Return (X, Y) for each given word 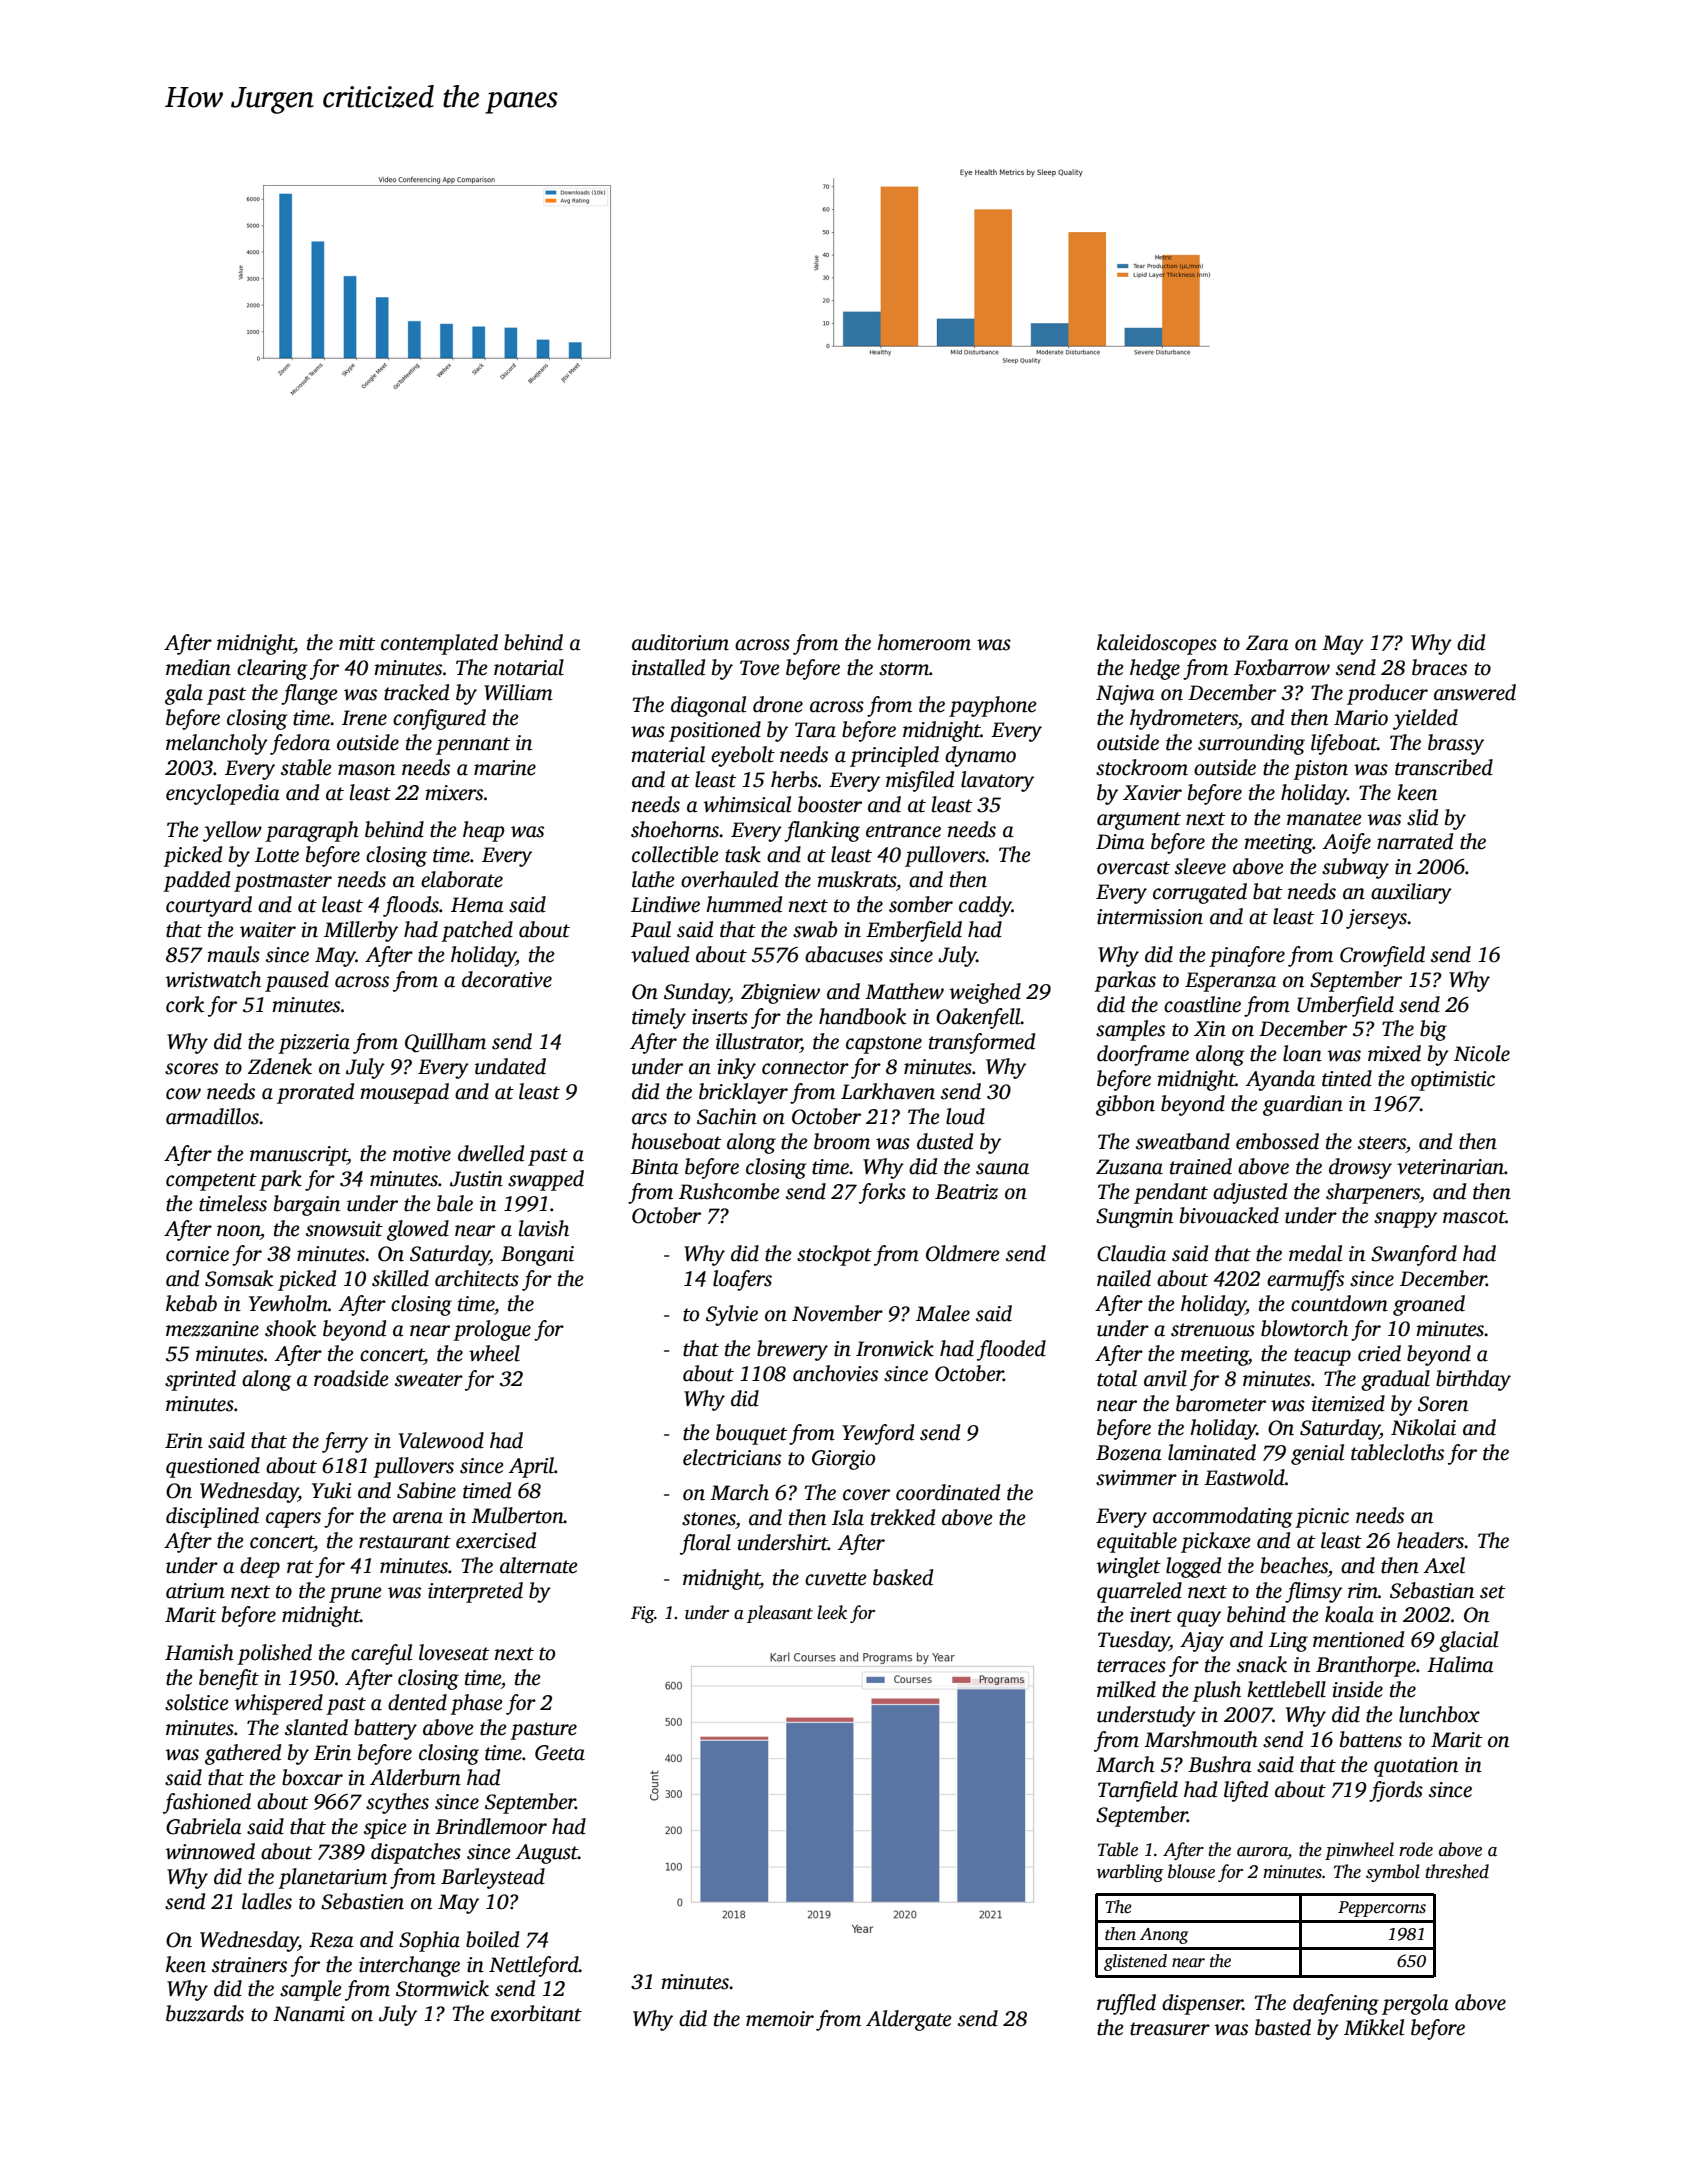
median (198, 667)
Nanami (309, 2014)
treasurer (1170, 2029)
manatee (1324, 819)
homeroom (924, 642)
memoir (780, 2019)
